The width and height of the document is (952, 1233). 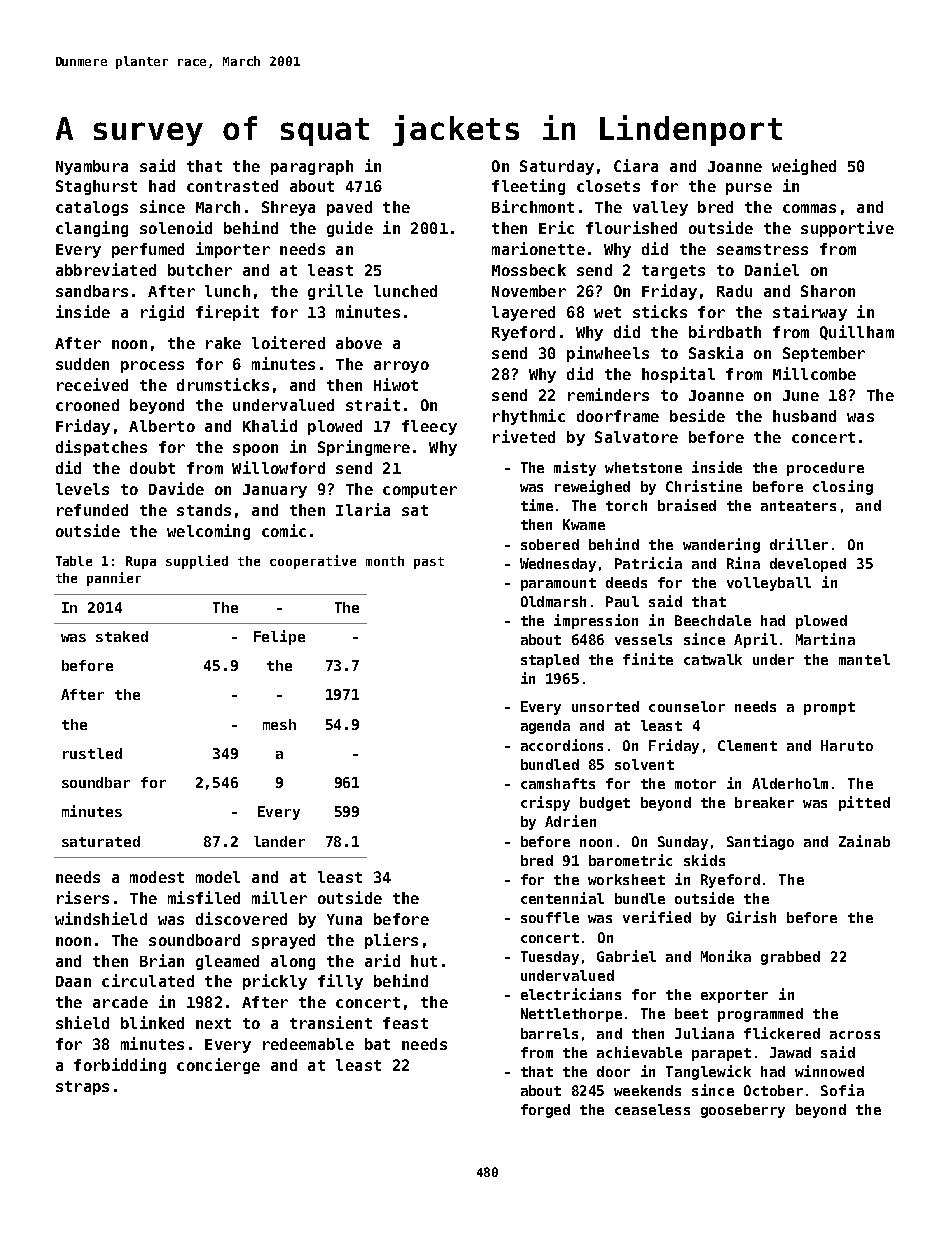 What do you see at coordinates (429, 563) in the document?
I see `past` at bounding box center [429, 563].
